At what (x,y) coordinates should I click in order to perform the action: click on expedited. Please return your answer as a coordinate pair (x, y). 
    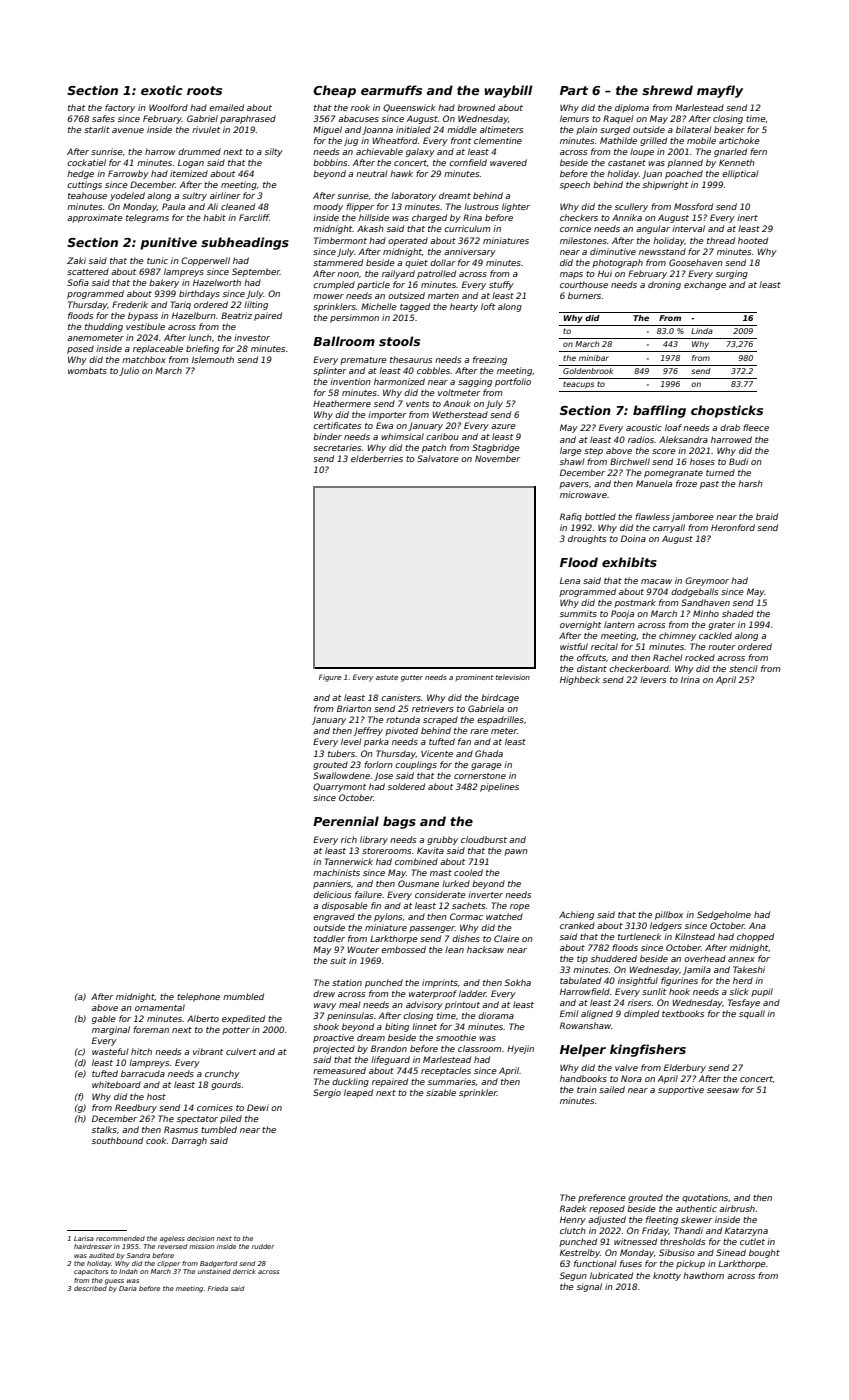
    Looking at the image, I should click on (243, 1019).
